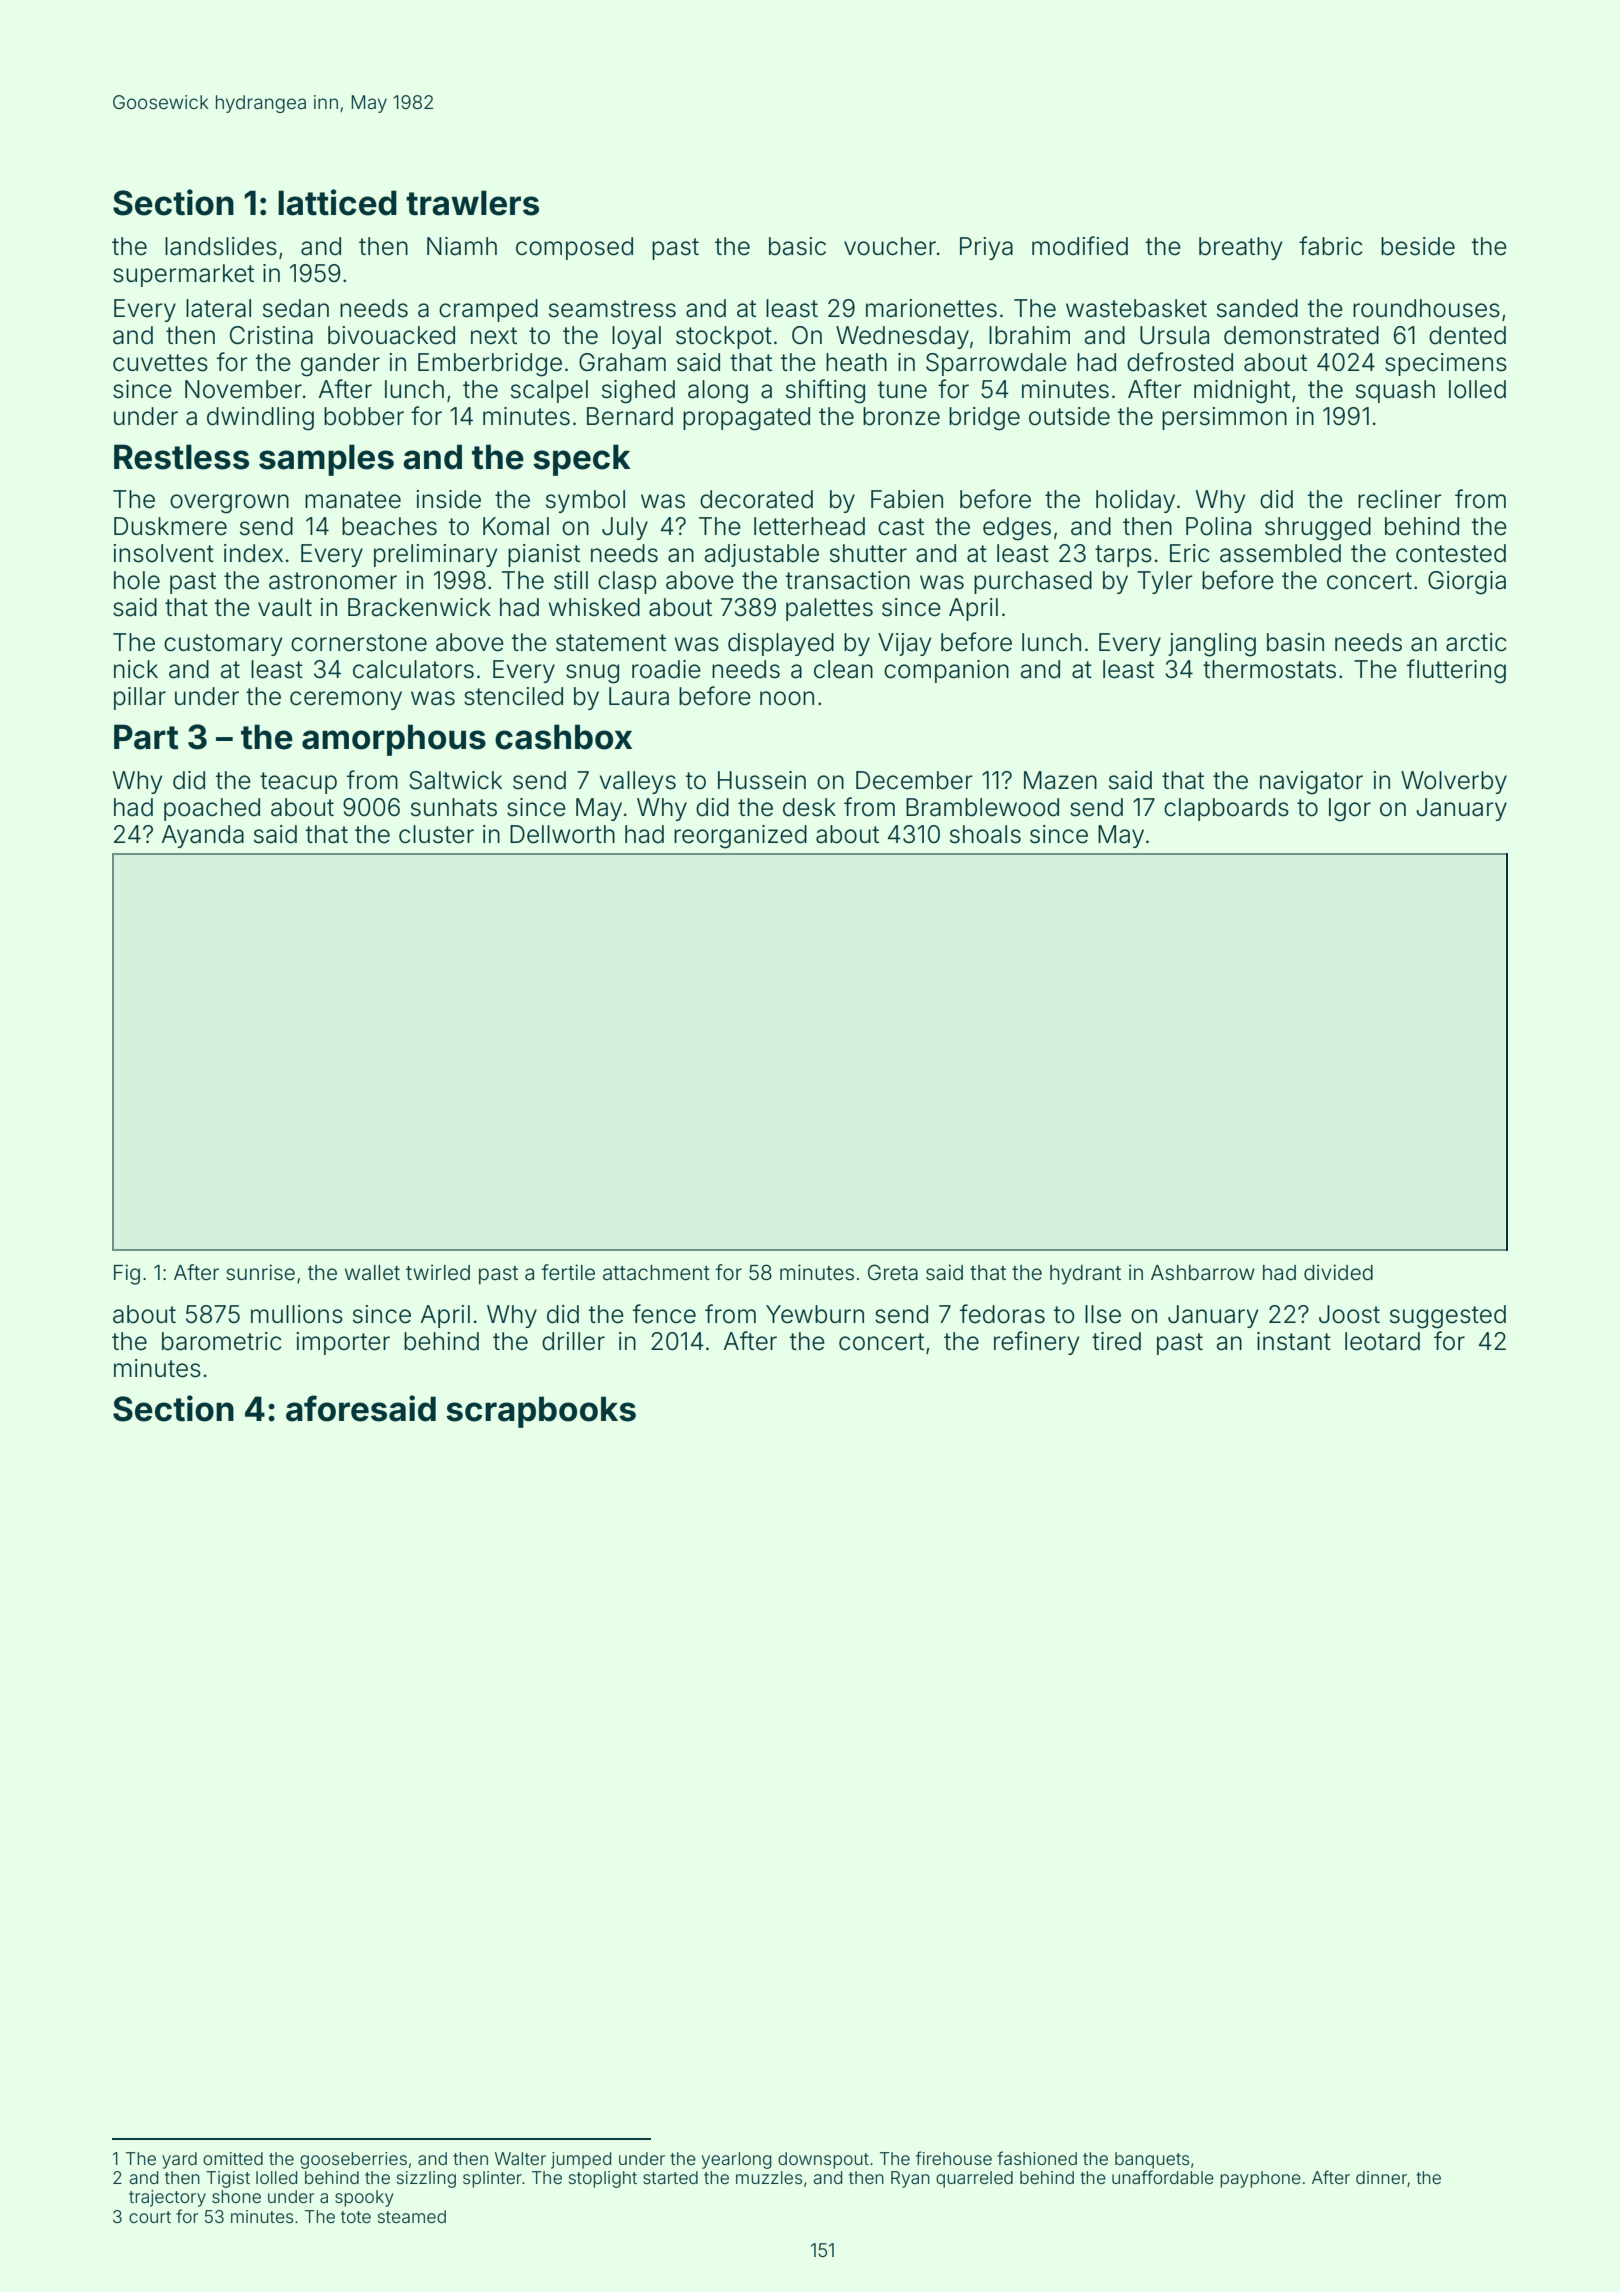 The image size is (1620, 2292). I want to click on amorphous, so click(394, 740).
